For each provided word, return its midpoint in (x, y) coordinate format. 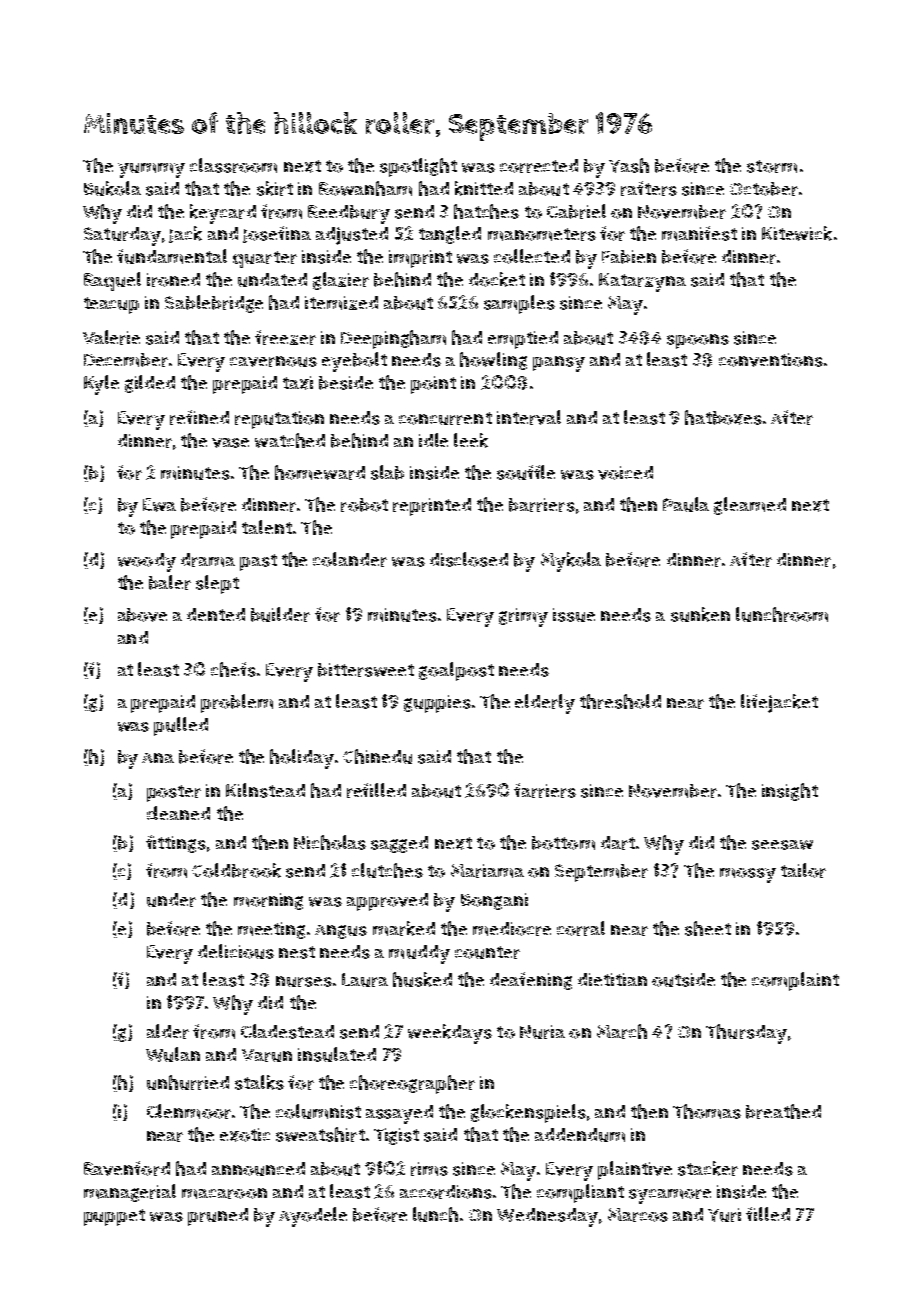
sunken (700, 614)
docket (497, 279)
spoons (698, 341)
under (171, 900)
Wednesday (547, 1217)
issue (574, 615)
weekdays (450, 1034)
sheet (708, 928)
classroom (233, 165)
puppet (114, 1217)
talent (267, 527)
